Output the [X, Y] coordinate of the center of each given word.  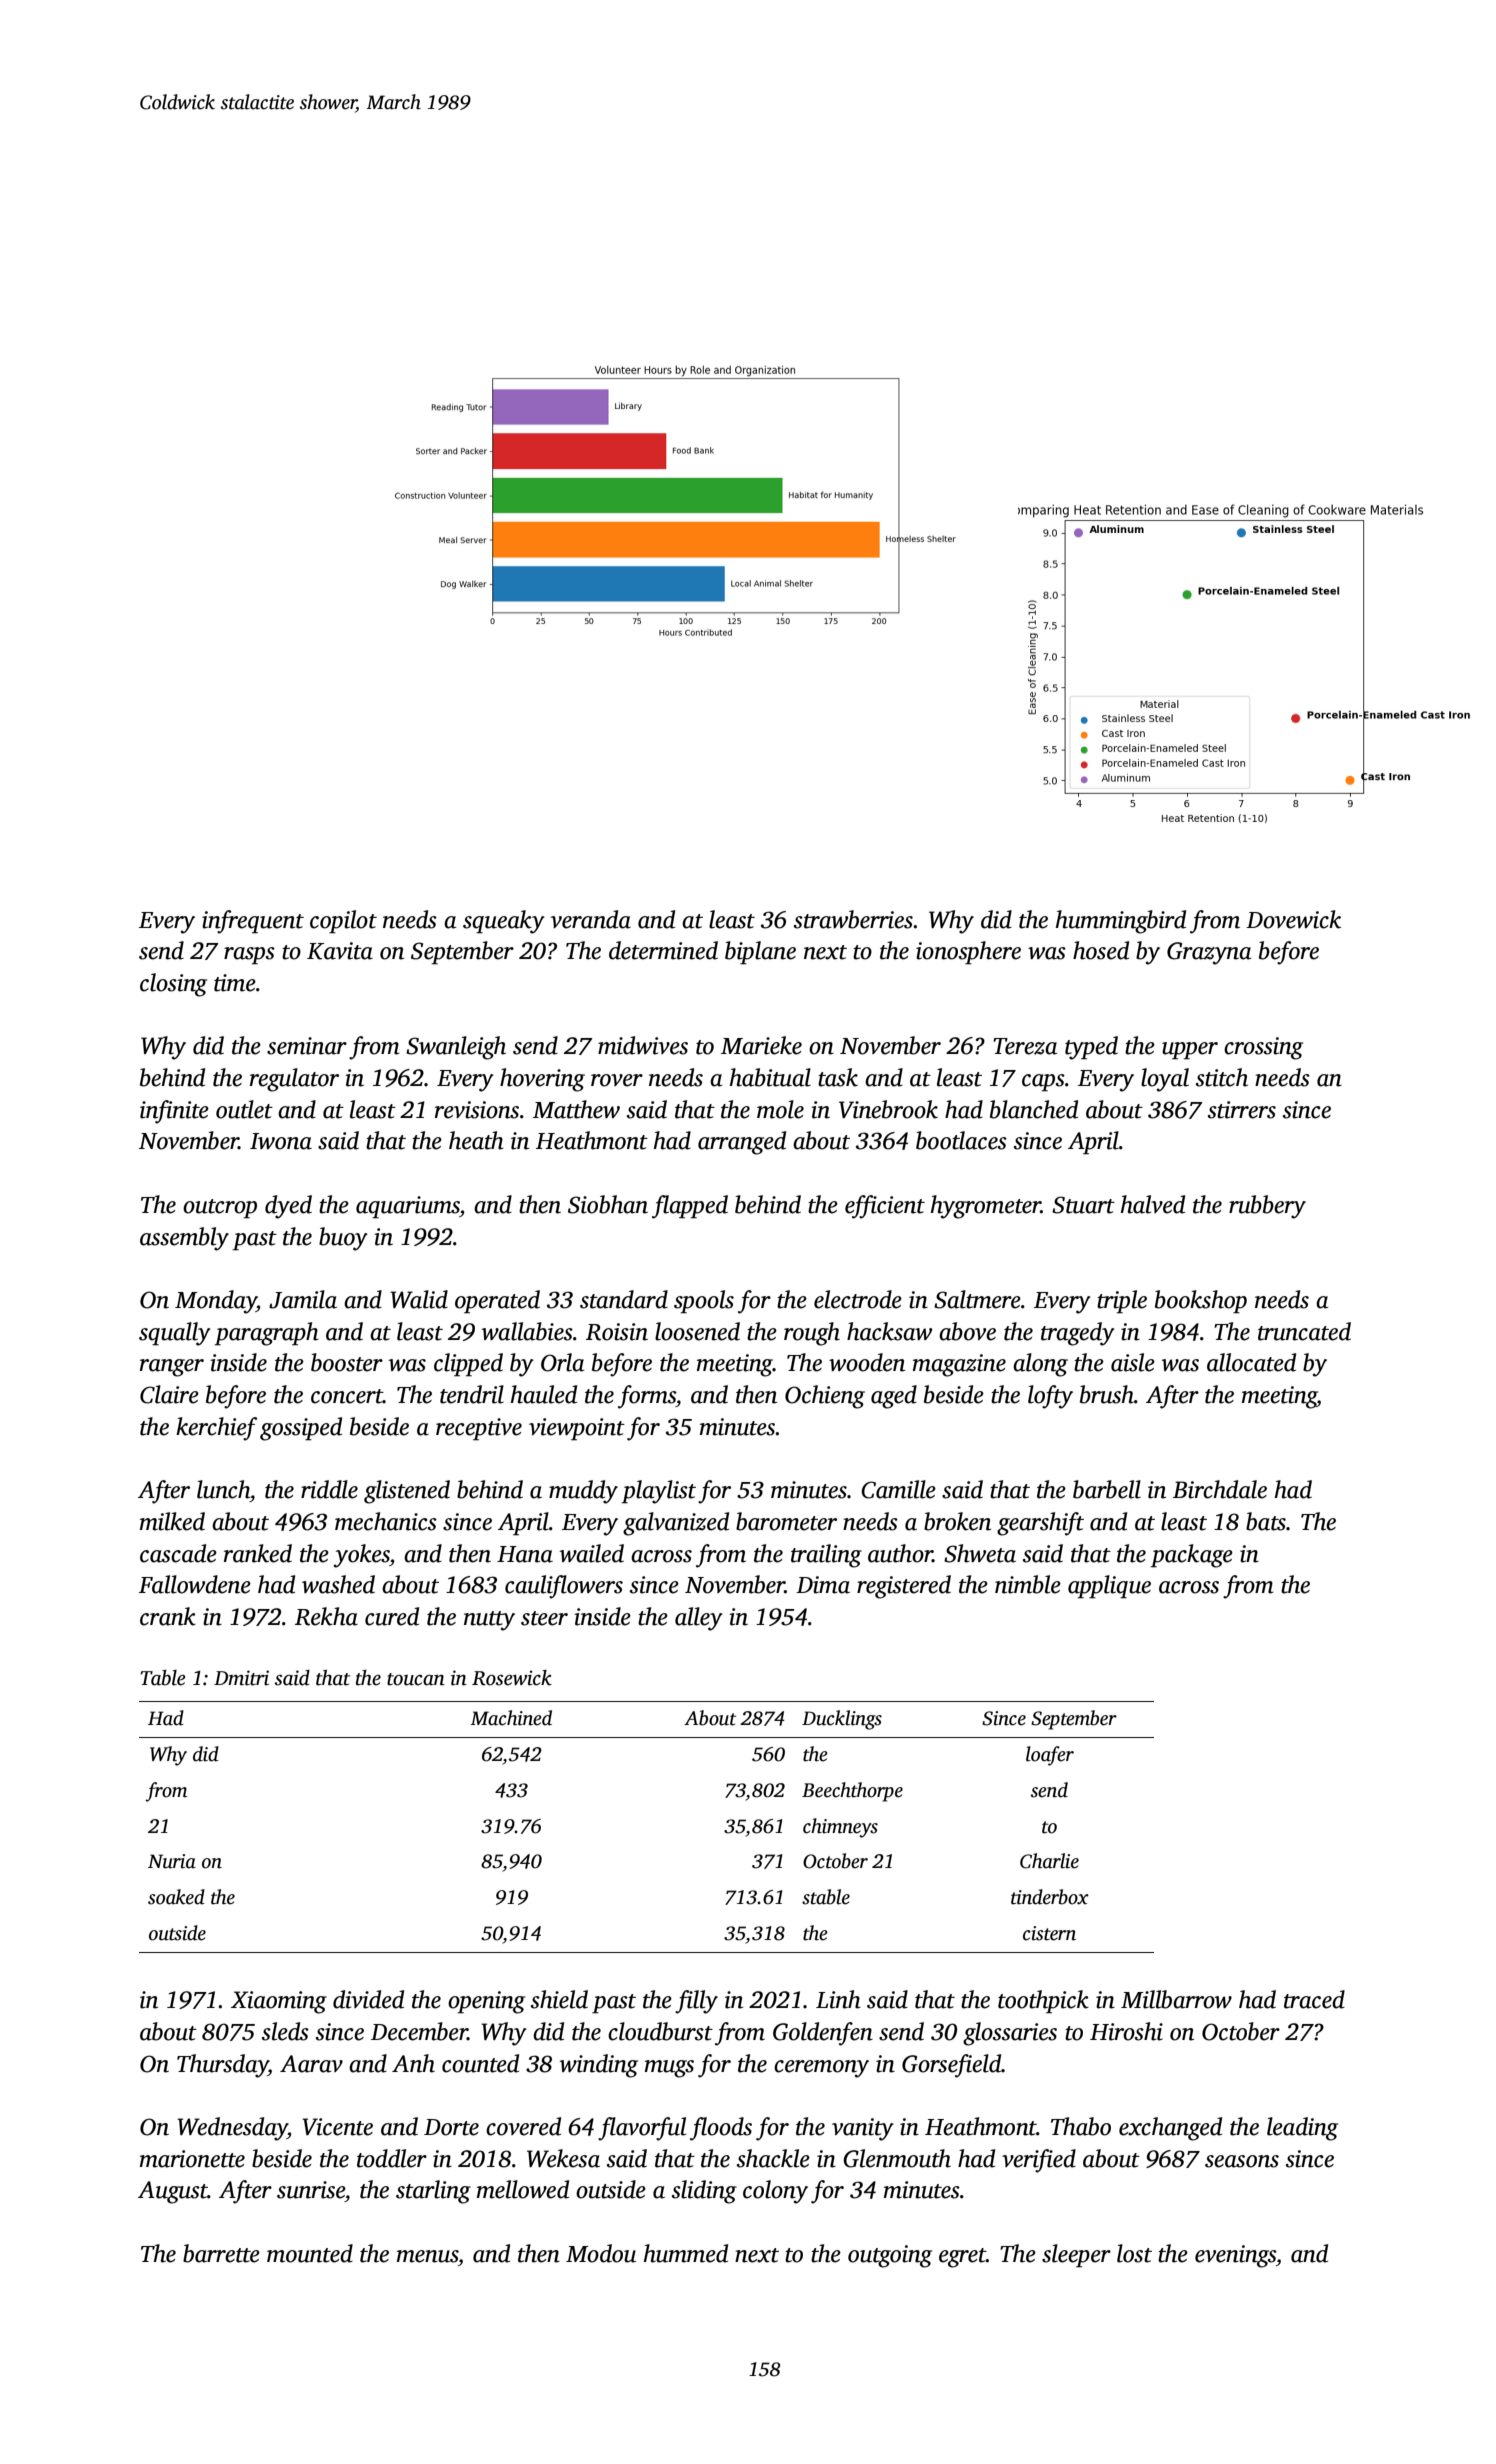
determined [663, 950]
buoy [343, 1239]
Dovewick [1293, 919]
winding [599, 2066]
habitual [770, 1077]
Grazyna [1209, 953]
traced [1314, 1999]
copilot [343, 922]
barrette [221, 2253]
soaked [176, 1897]
